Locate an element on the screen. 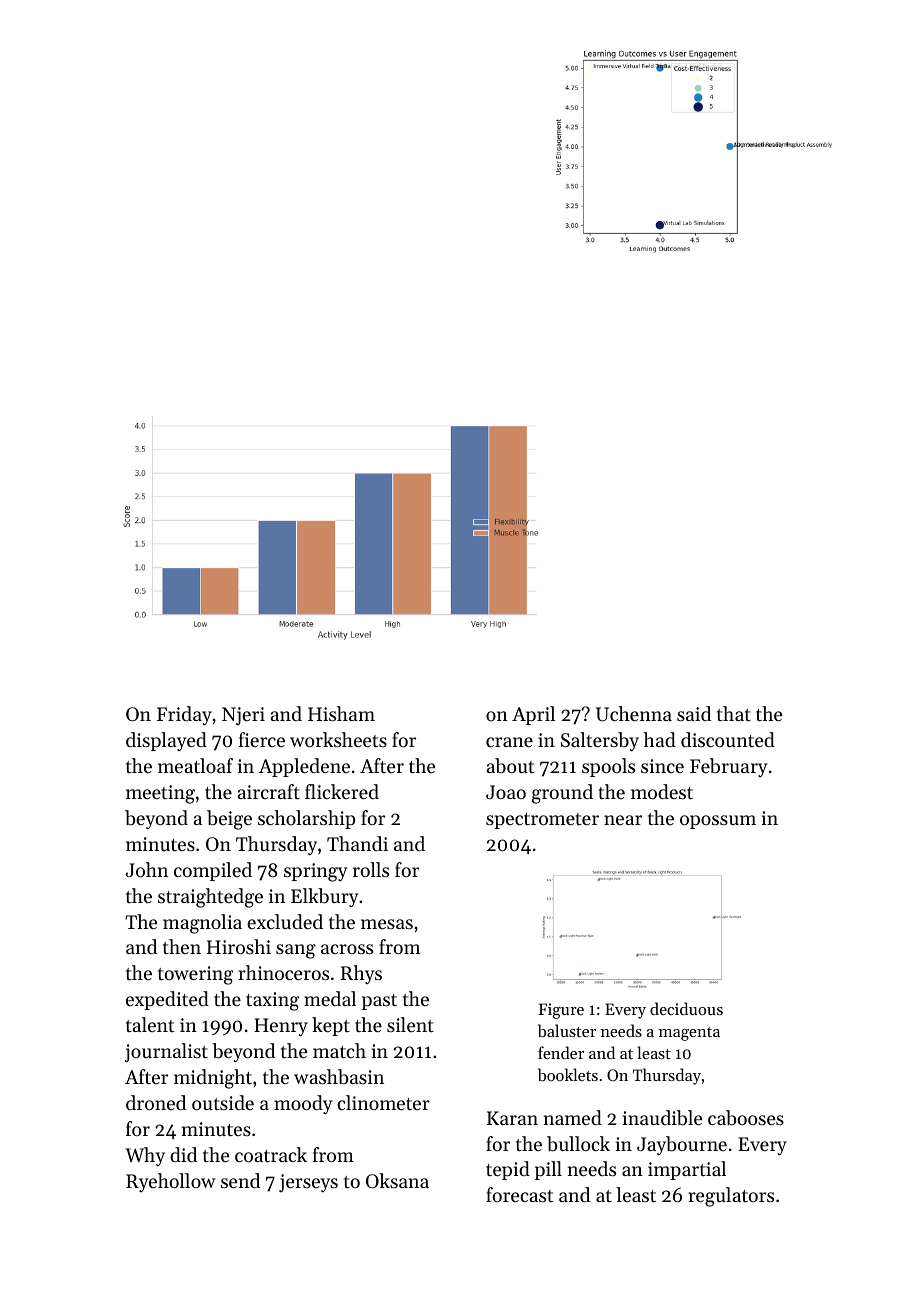 The width and height of the screenshot is (924, 1314). rolls is located at coordinates (371, 869).
